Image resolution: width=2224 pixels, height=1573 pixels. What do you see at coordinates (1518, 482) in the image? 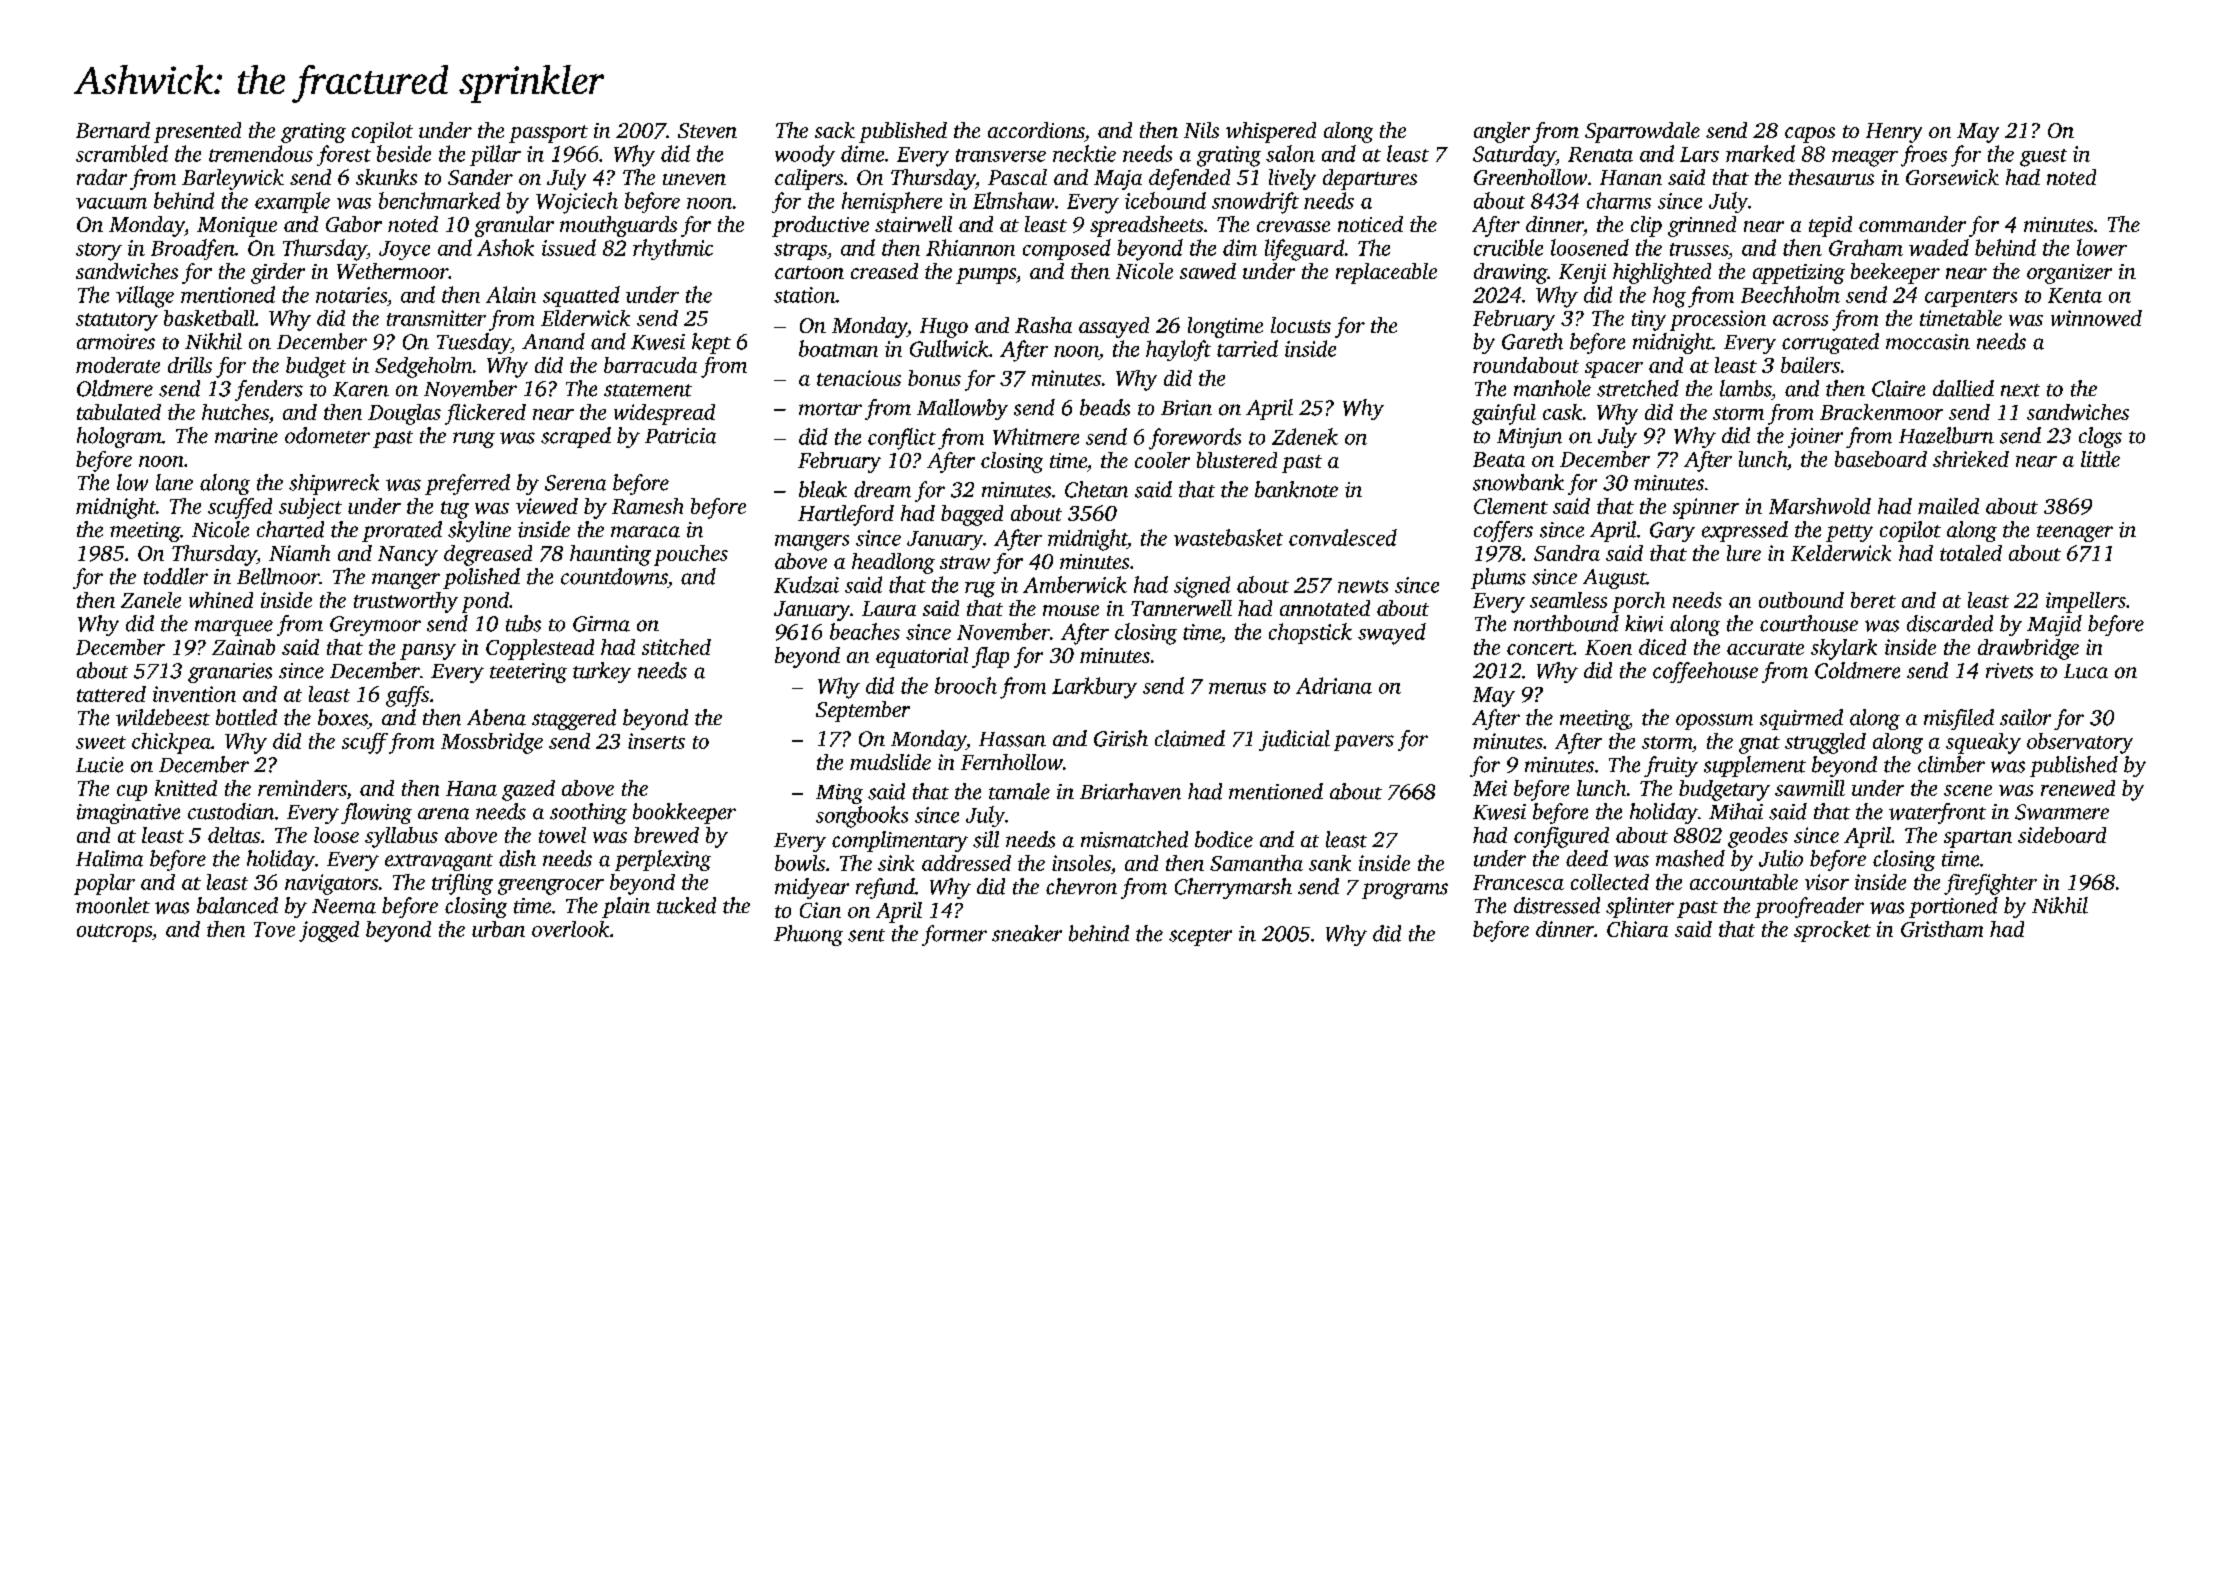
I see `snowbank` at bounding box center [1518, 482].
